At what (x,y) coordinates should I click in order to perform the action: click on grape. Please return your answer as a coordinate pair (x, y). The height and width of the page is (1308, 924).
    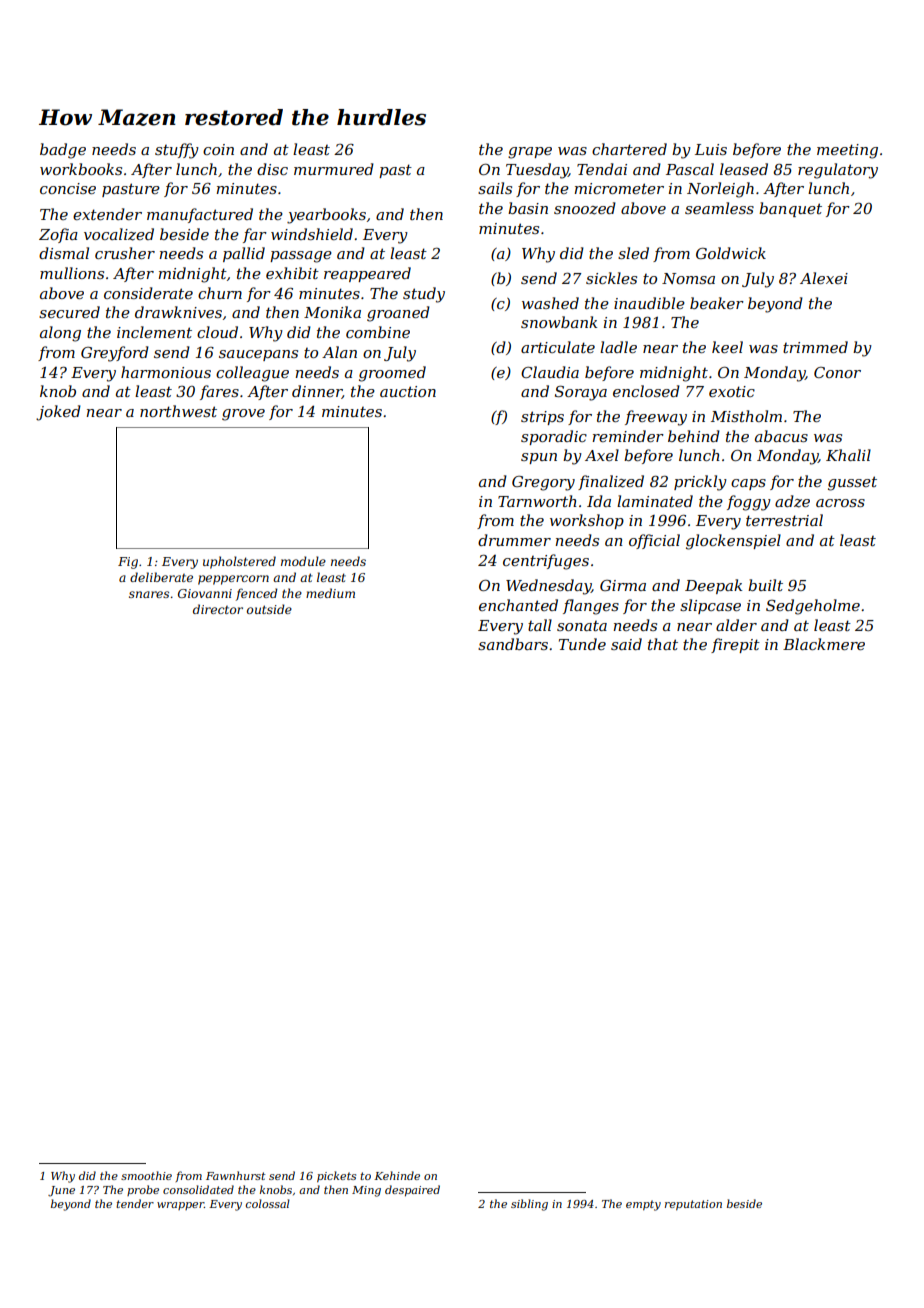
    Looking at the image, I should click on (530, 153).
